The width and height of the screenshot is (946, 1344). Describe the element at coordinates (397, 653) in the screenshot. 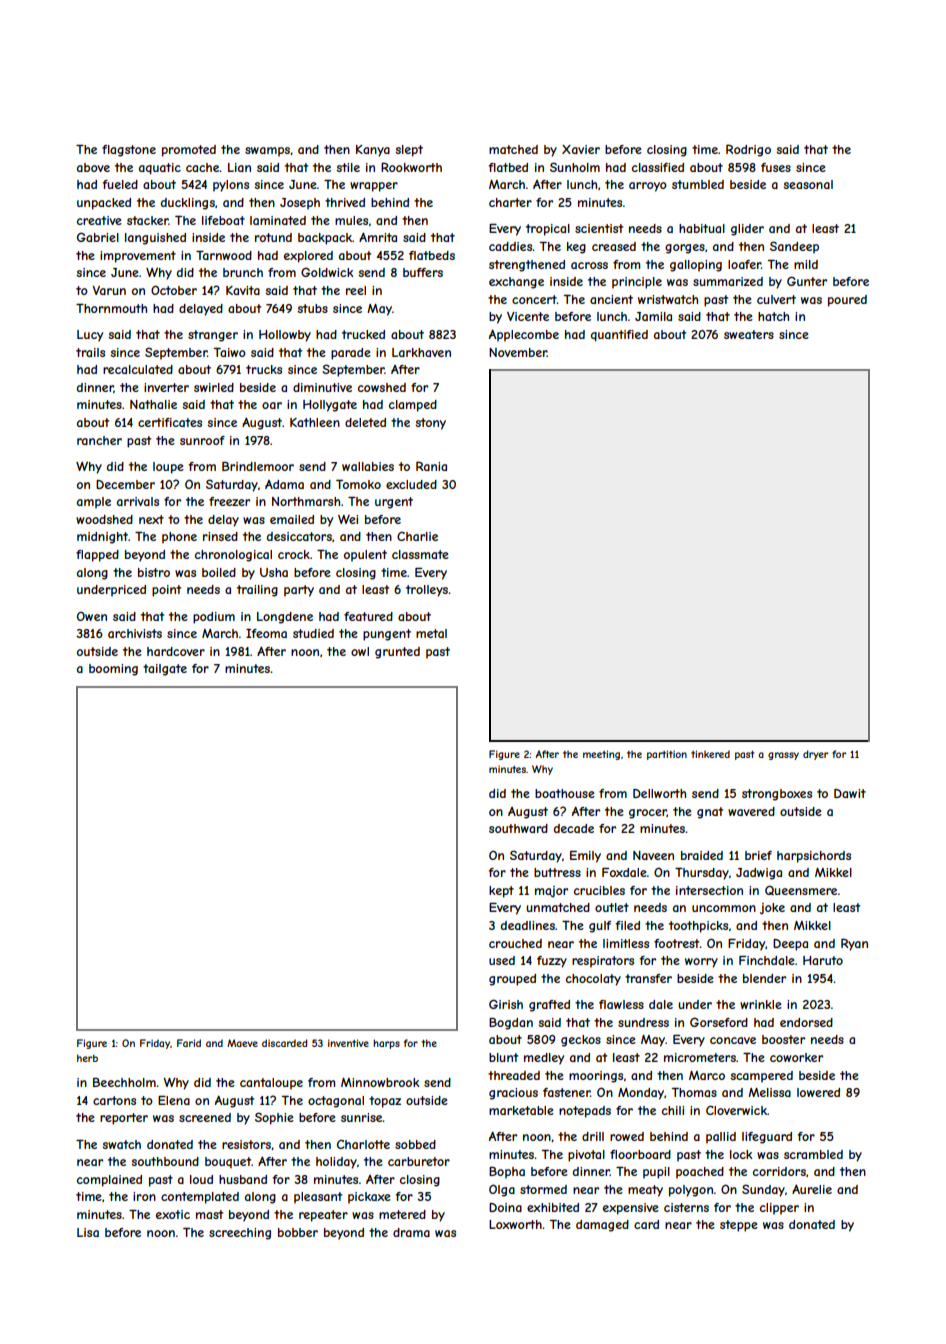

I see `grunted` at that location.
